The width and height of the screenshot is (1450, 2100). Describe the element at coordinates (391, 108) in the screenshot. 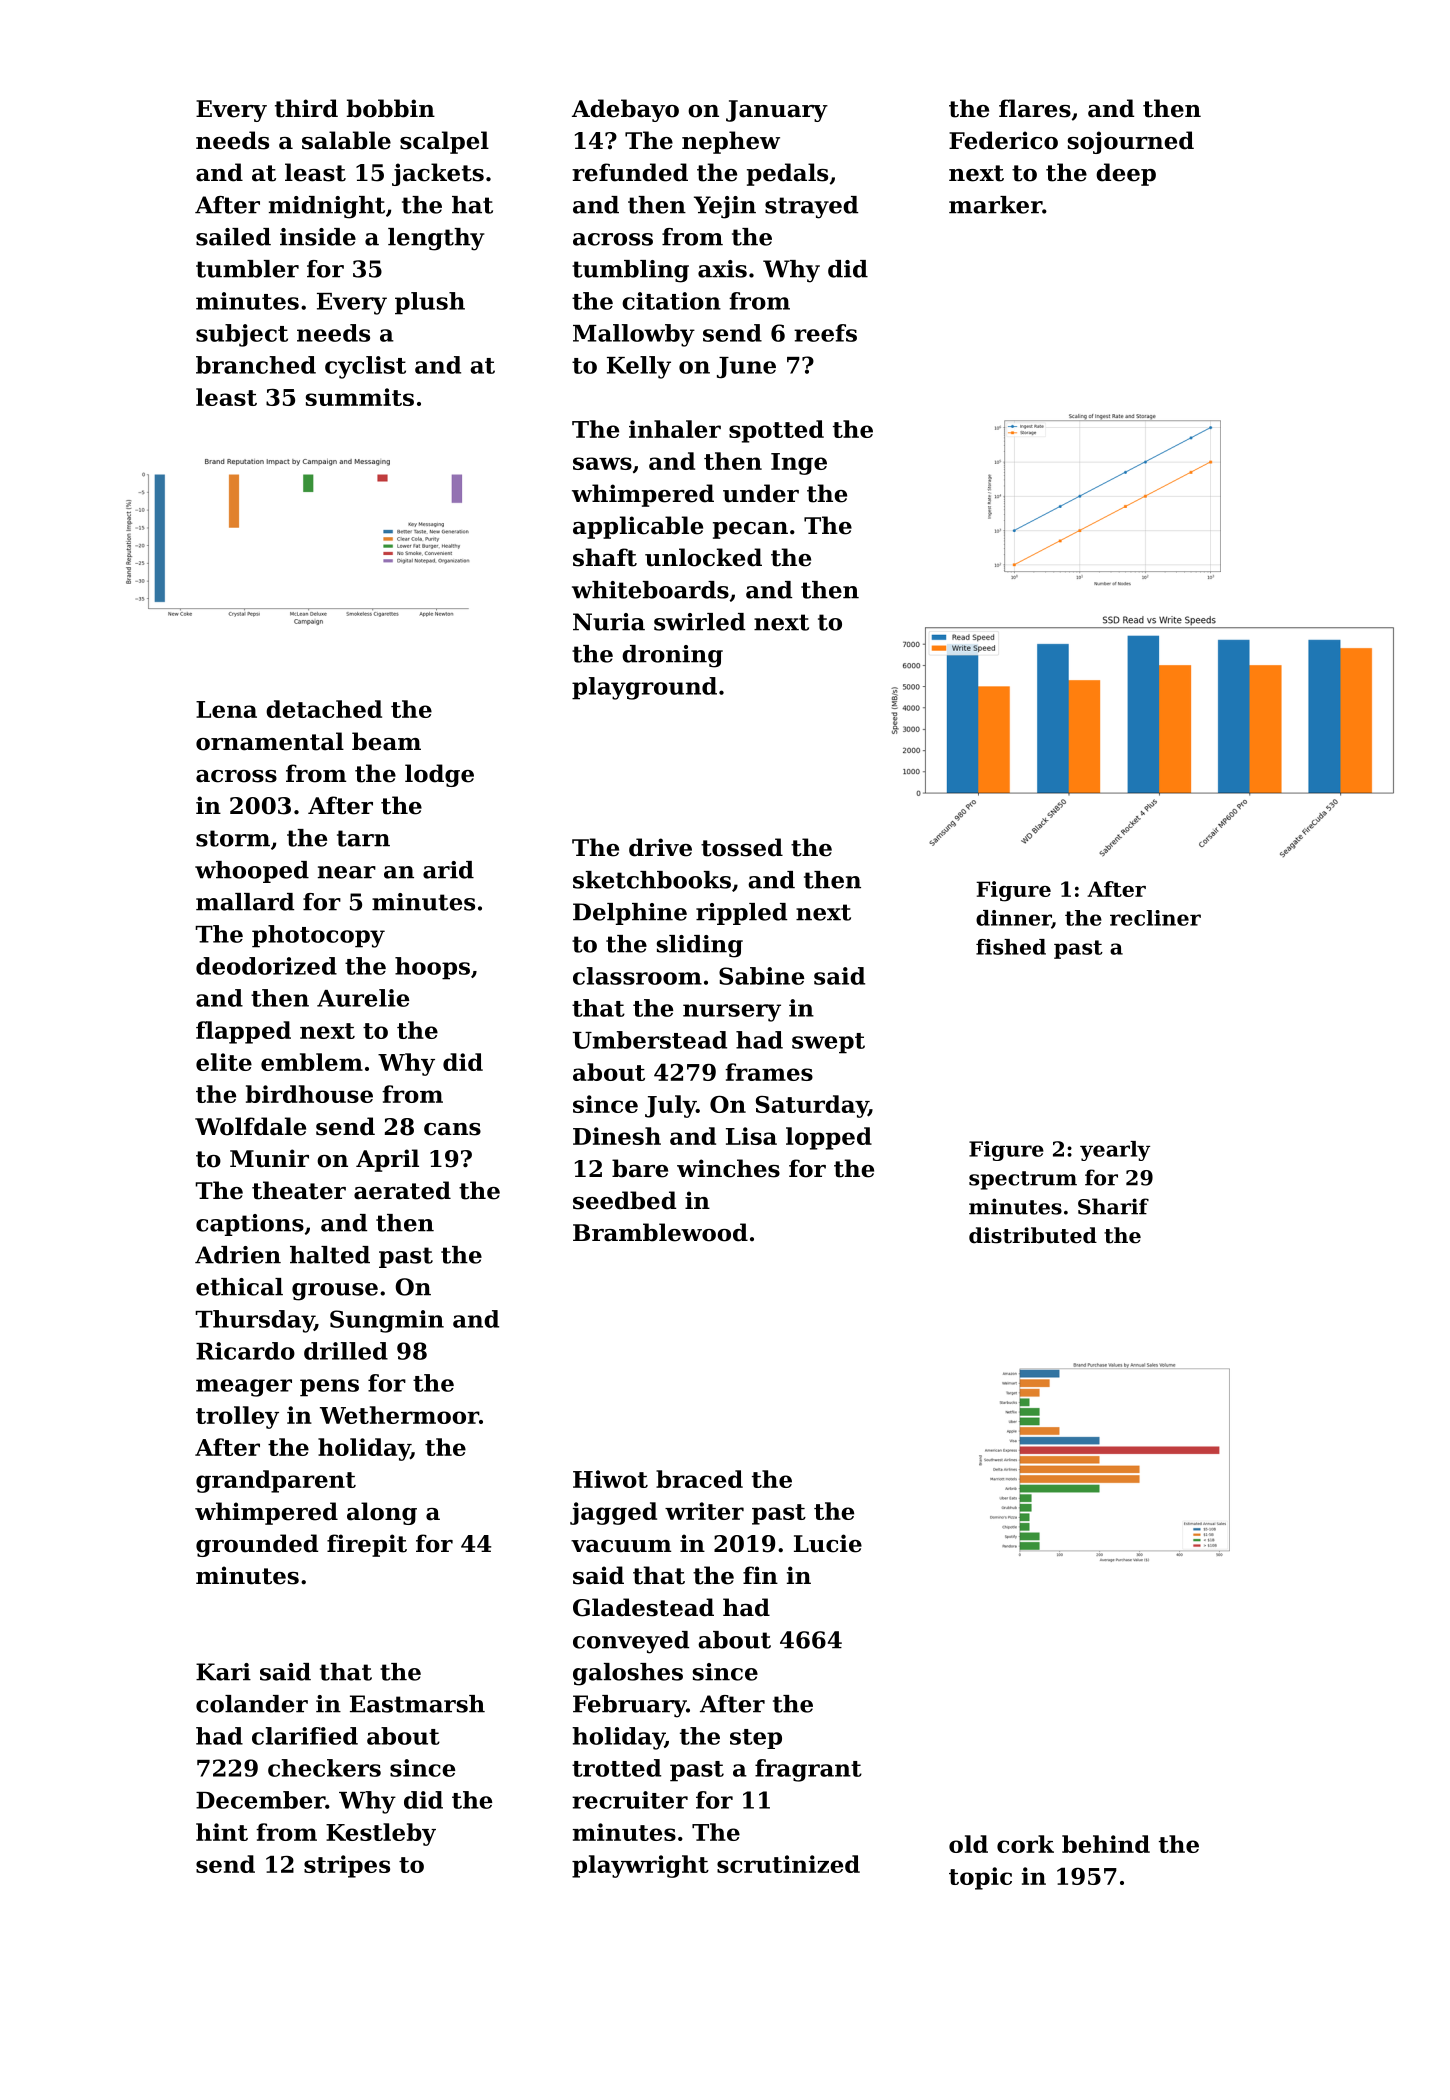

I see `bobbin` at that location.
